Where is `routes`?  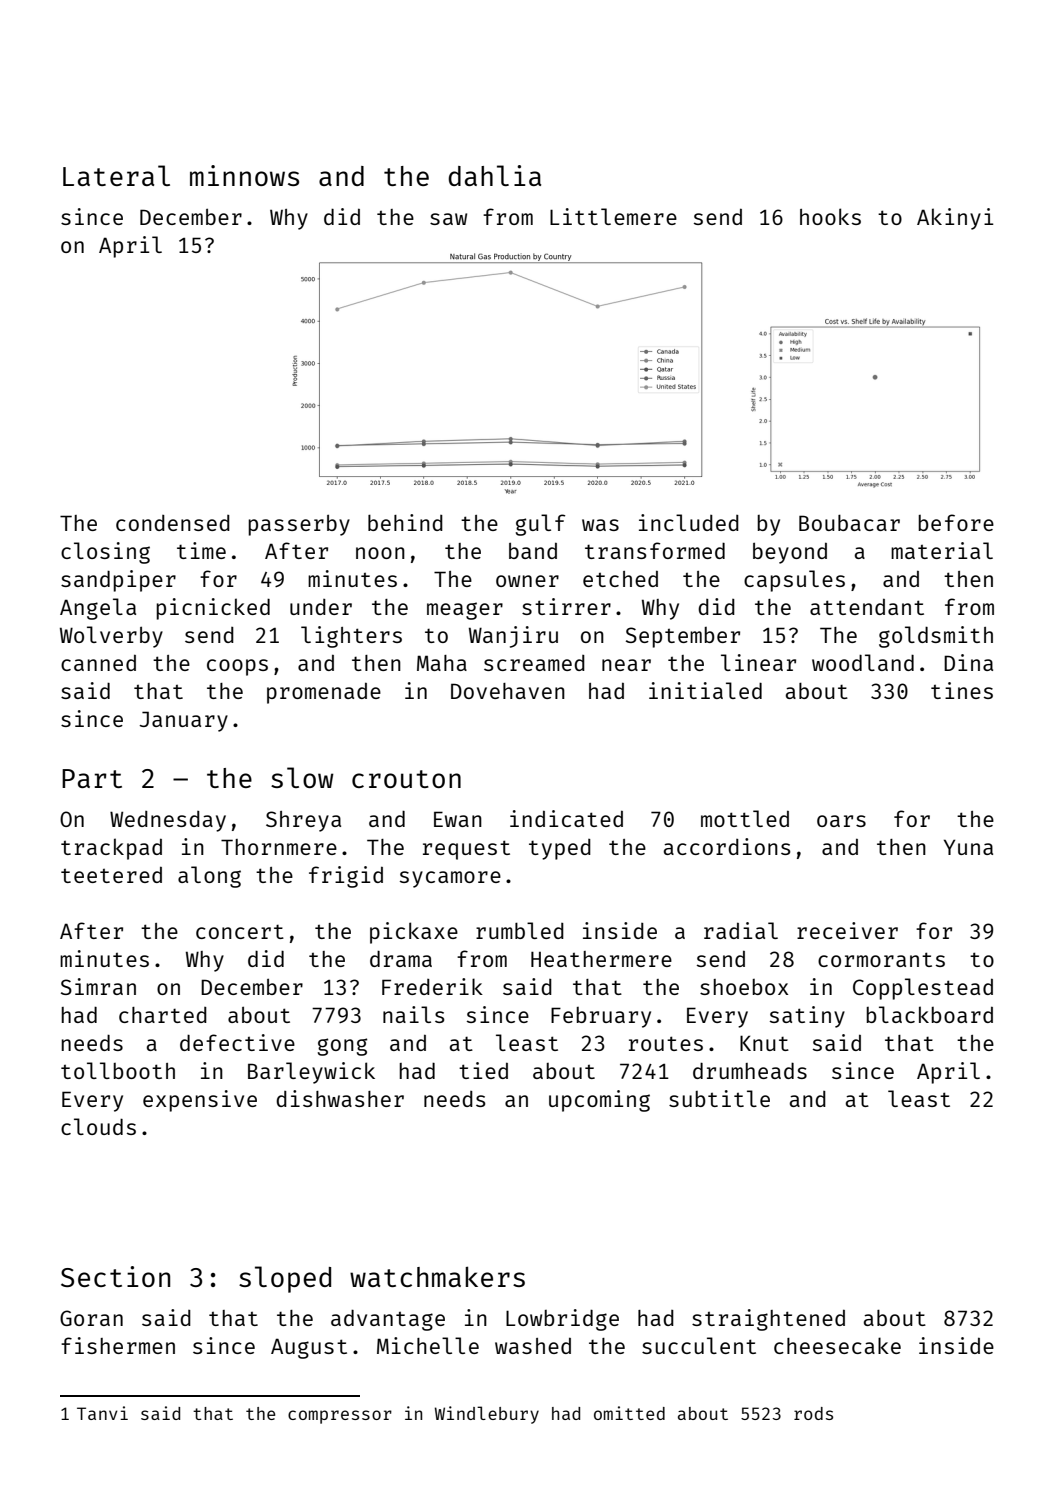
routes is located at coordinates (666, 1043).
